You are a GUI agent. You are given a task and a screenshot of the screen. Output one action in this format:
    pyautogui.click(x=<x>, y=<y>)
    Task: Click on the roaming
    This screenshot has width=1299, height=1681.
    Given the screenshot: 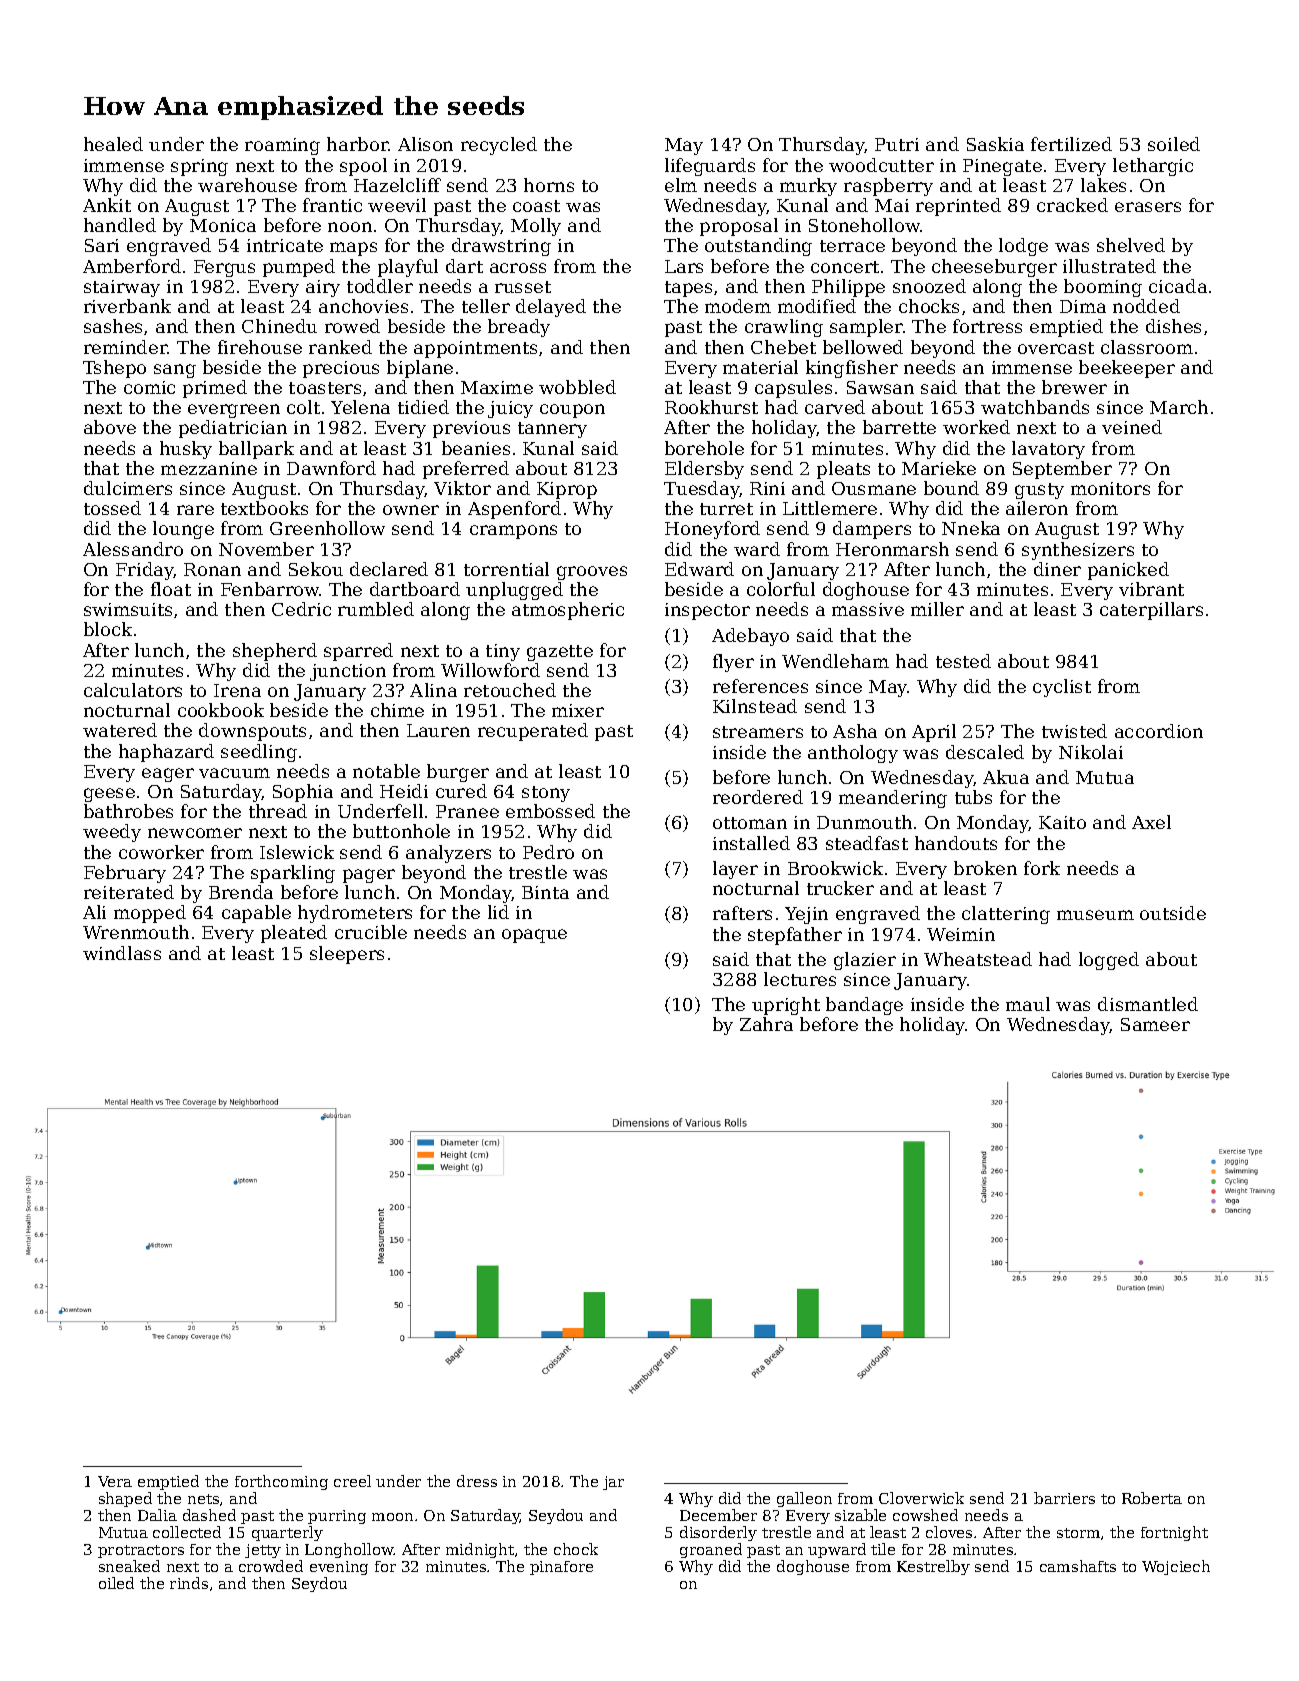 What is the action you would take?
    pyautogui.click(x=282, y=146)
